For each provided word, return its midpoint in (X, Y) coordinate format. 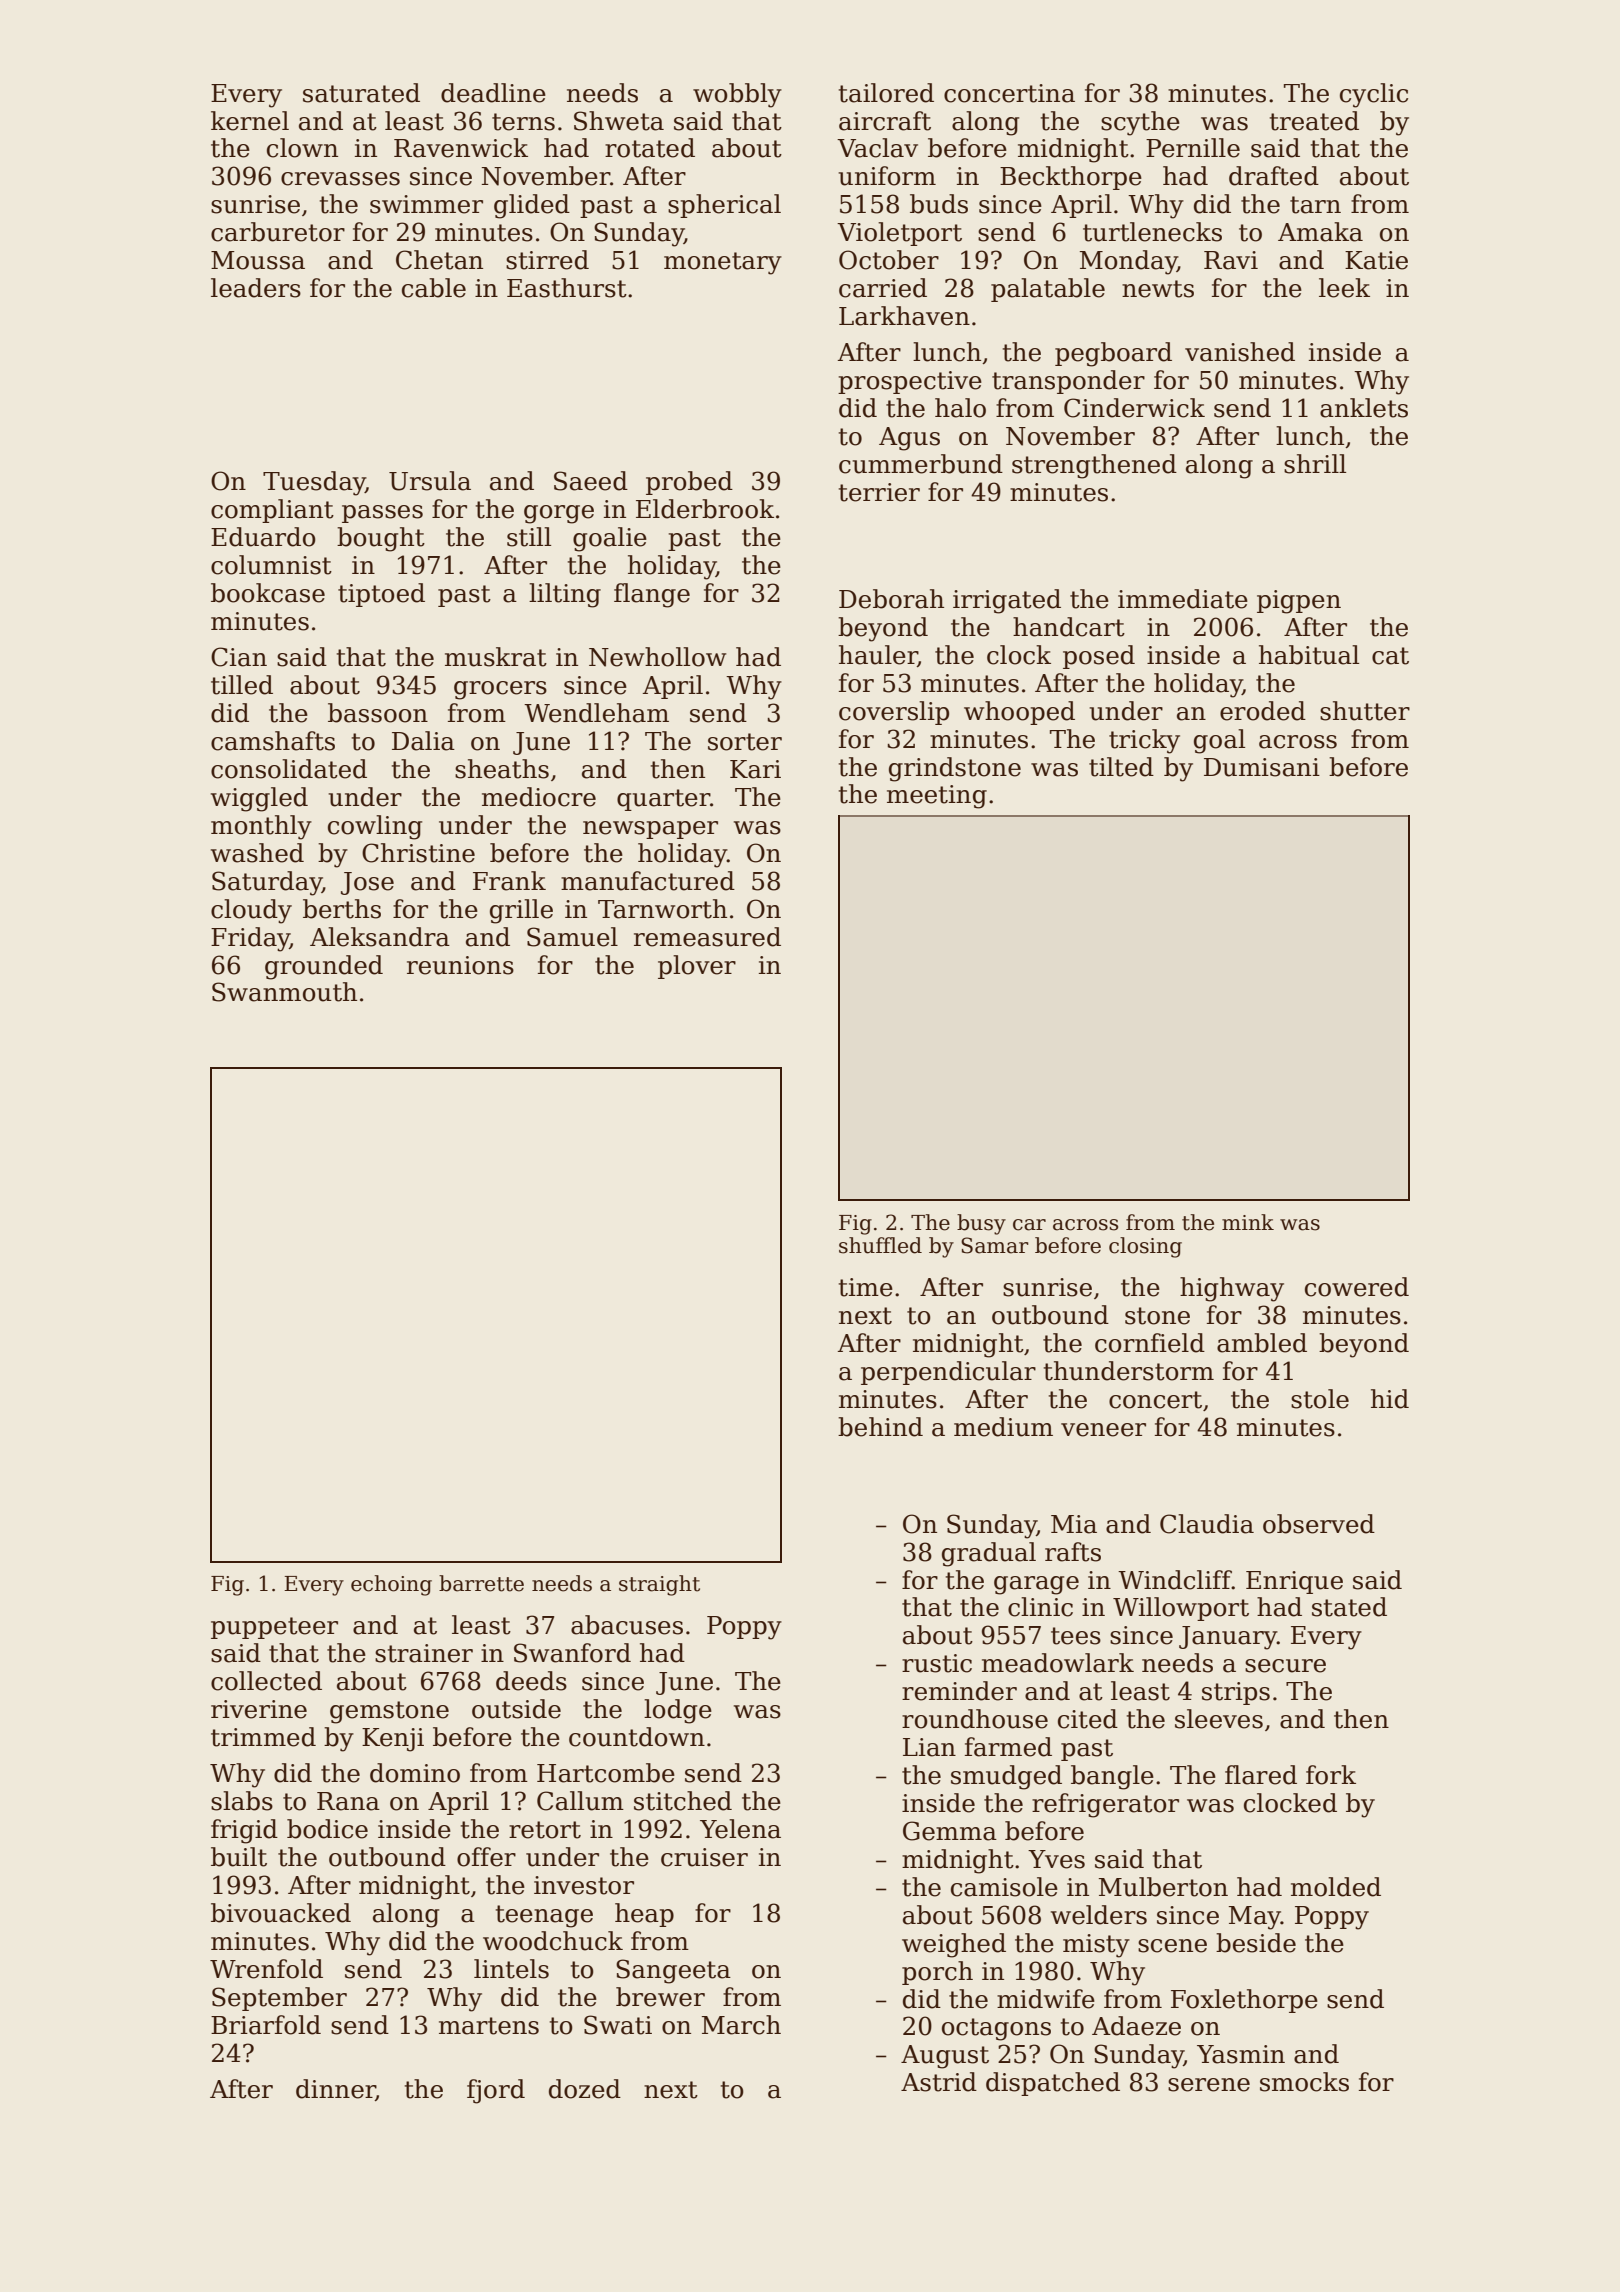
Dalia (423, 741)
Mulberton (1163, 1887)
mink (1248, 1222)
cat (1390, 656)
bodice (327, 1829)
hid (1390, 1399)
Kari (755, 769)
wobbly (737, 95)
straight (659, 1585)
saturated (361, 93)
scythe (1140, 123)
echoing (391, 1585)
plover (697, 967)
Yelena (740, 1829)
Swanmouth (284, 992)
